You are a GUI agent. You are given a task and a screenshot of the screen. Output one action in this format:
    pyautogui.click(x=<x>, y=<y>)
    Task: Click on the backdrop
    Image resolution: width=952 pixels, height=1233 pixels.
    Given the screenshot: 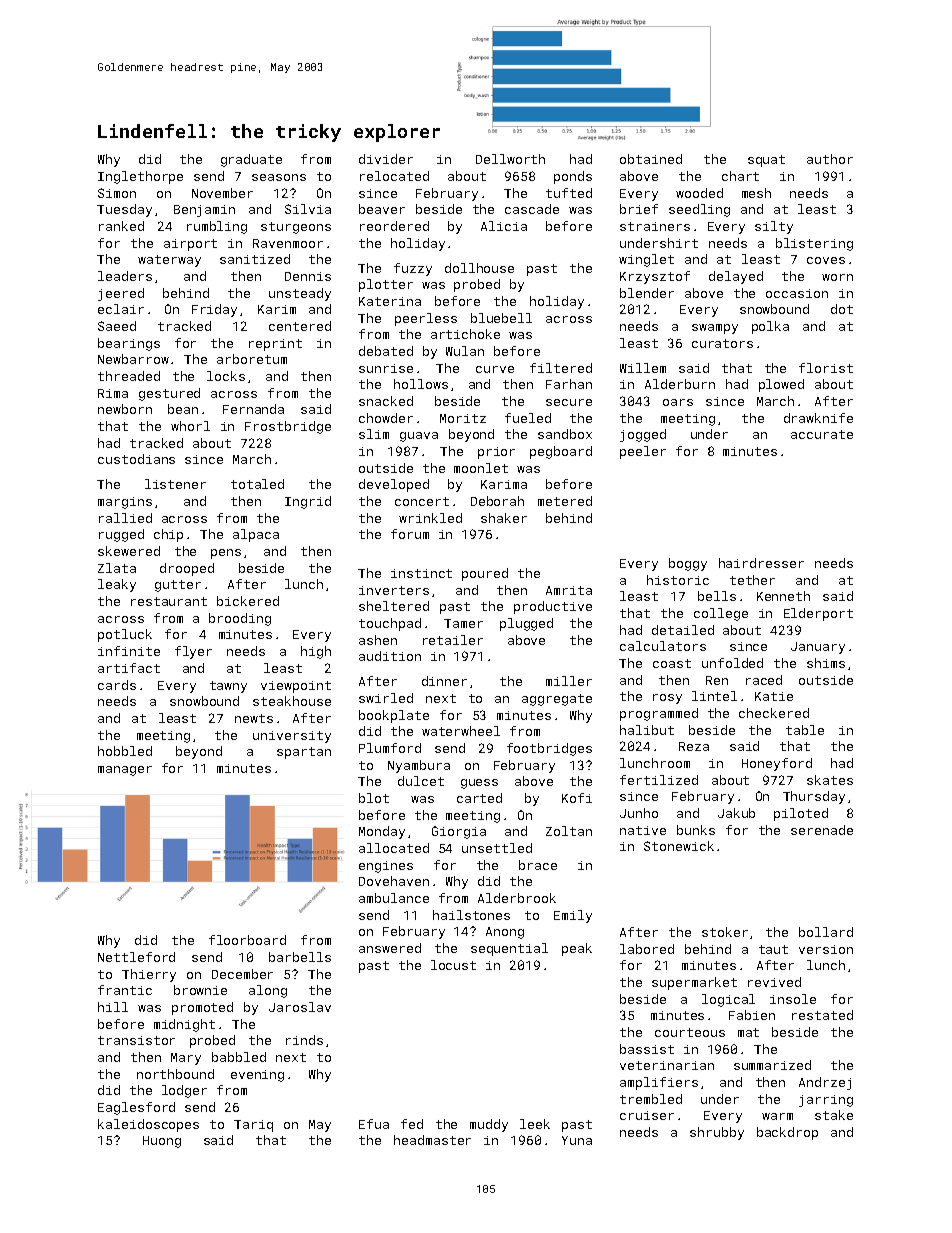 What is the action you would take?
    pyautogui.click(x=787, y=1133)
